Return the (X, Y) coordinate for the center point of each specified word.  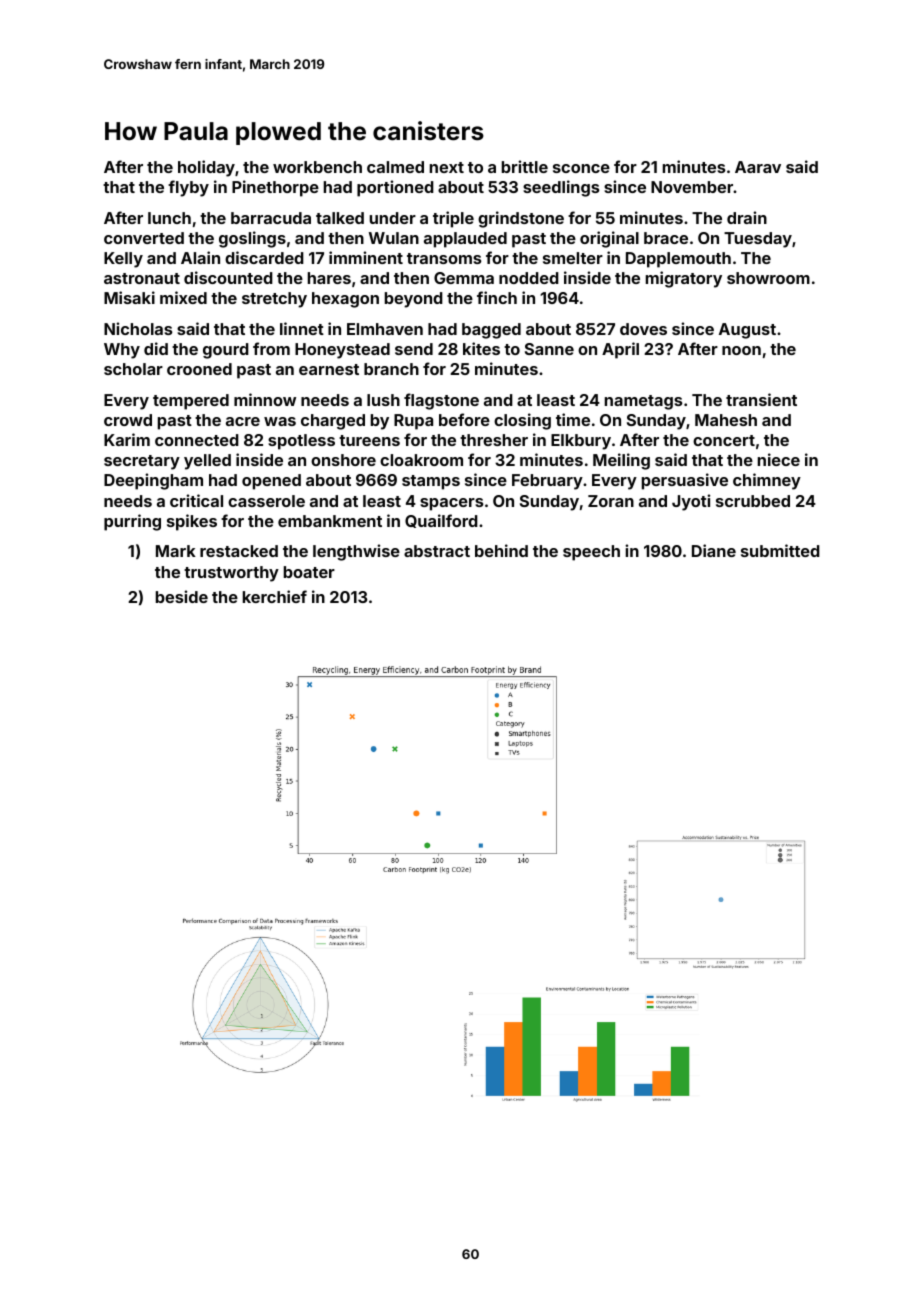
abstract (437, 551)
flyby (188, 188)
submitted (780, 550)
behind (501, 550)
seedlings (561, 188)
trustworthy (231, 574)
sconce (581, 168)
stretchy (274, 300)
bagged (491, 331)
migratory (684, 279)
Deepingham (153, 481)
